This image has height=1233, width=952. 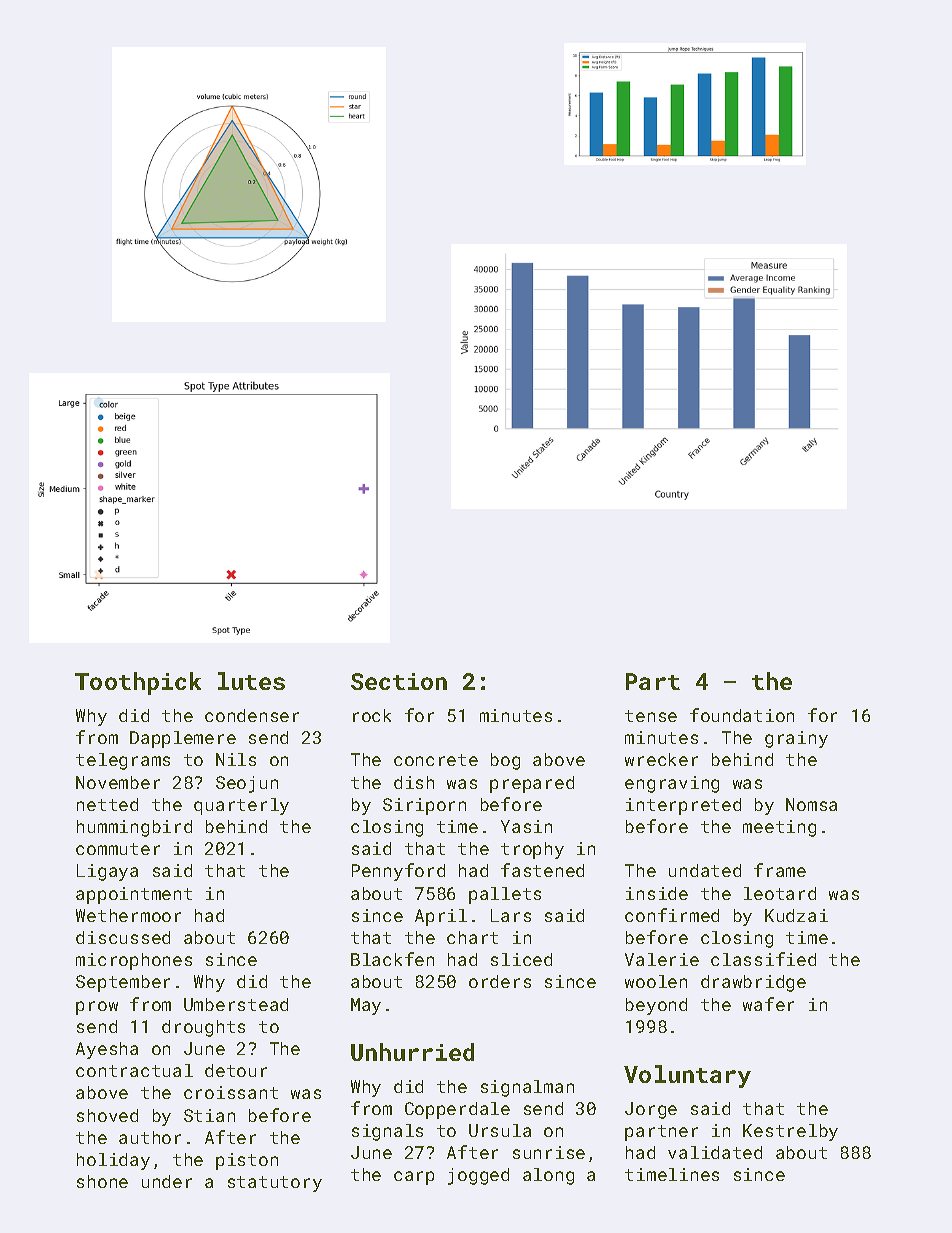 I want to click on microphones, so click(x=134, y=961).
